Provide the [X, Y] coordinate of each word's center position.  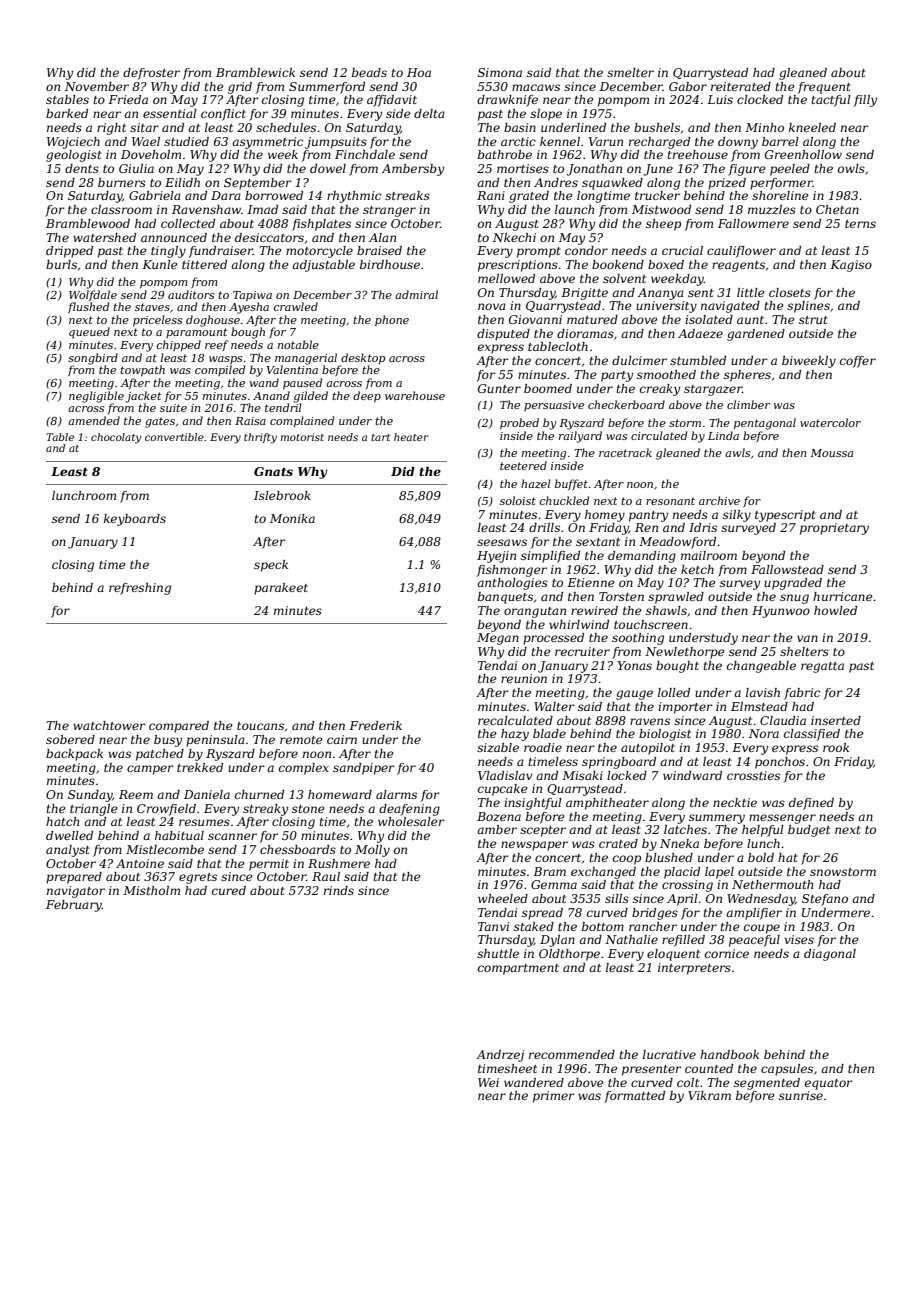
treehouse [697, 154]
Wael [146, 141]
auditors [191, 294]
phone [392, 320]
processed [553, 639]
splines [808, 307]
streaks [407, 195]
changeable [761, 667]
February [74, 906]
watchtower [109, 725]
